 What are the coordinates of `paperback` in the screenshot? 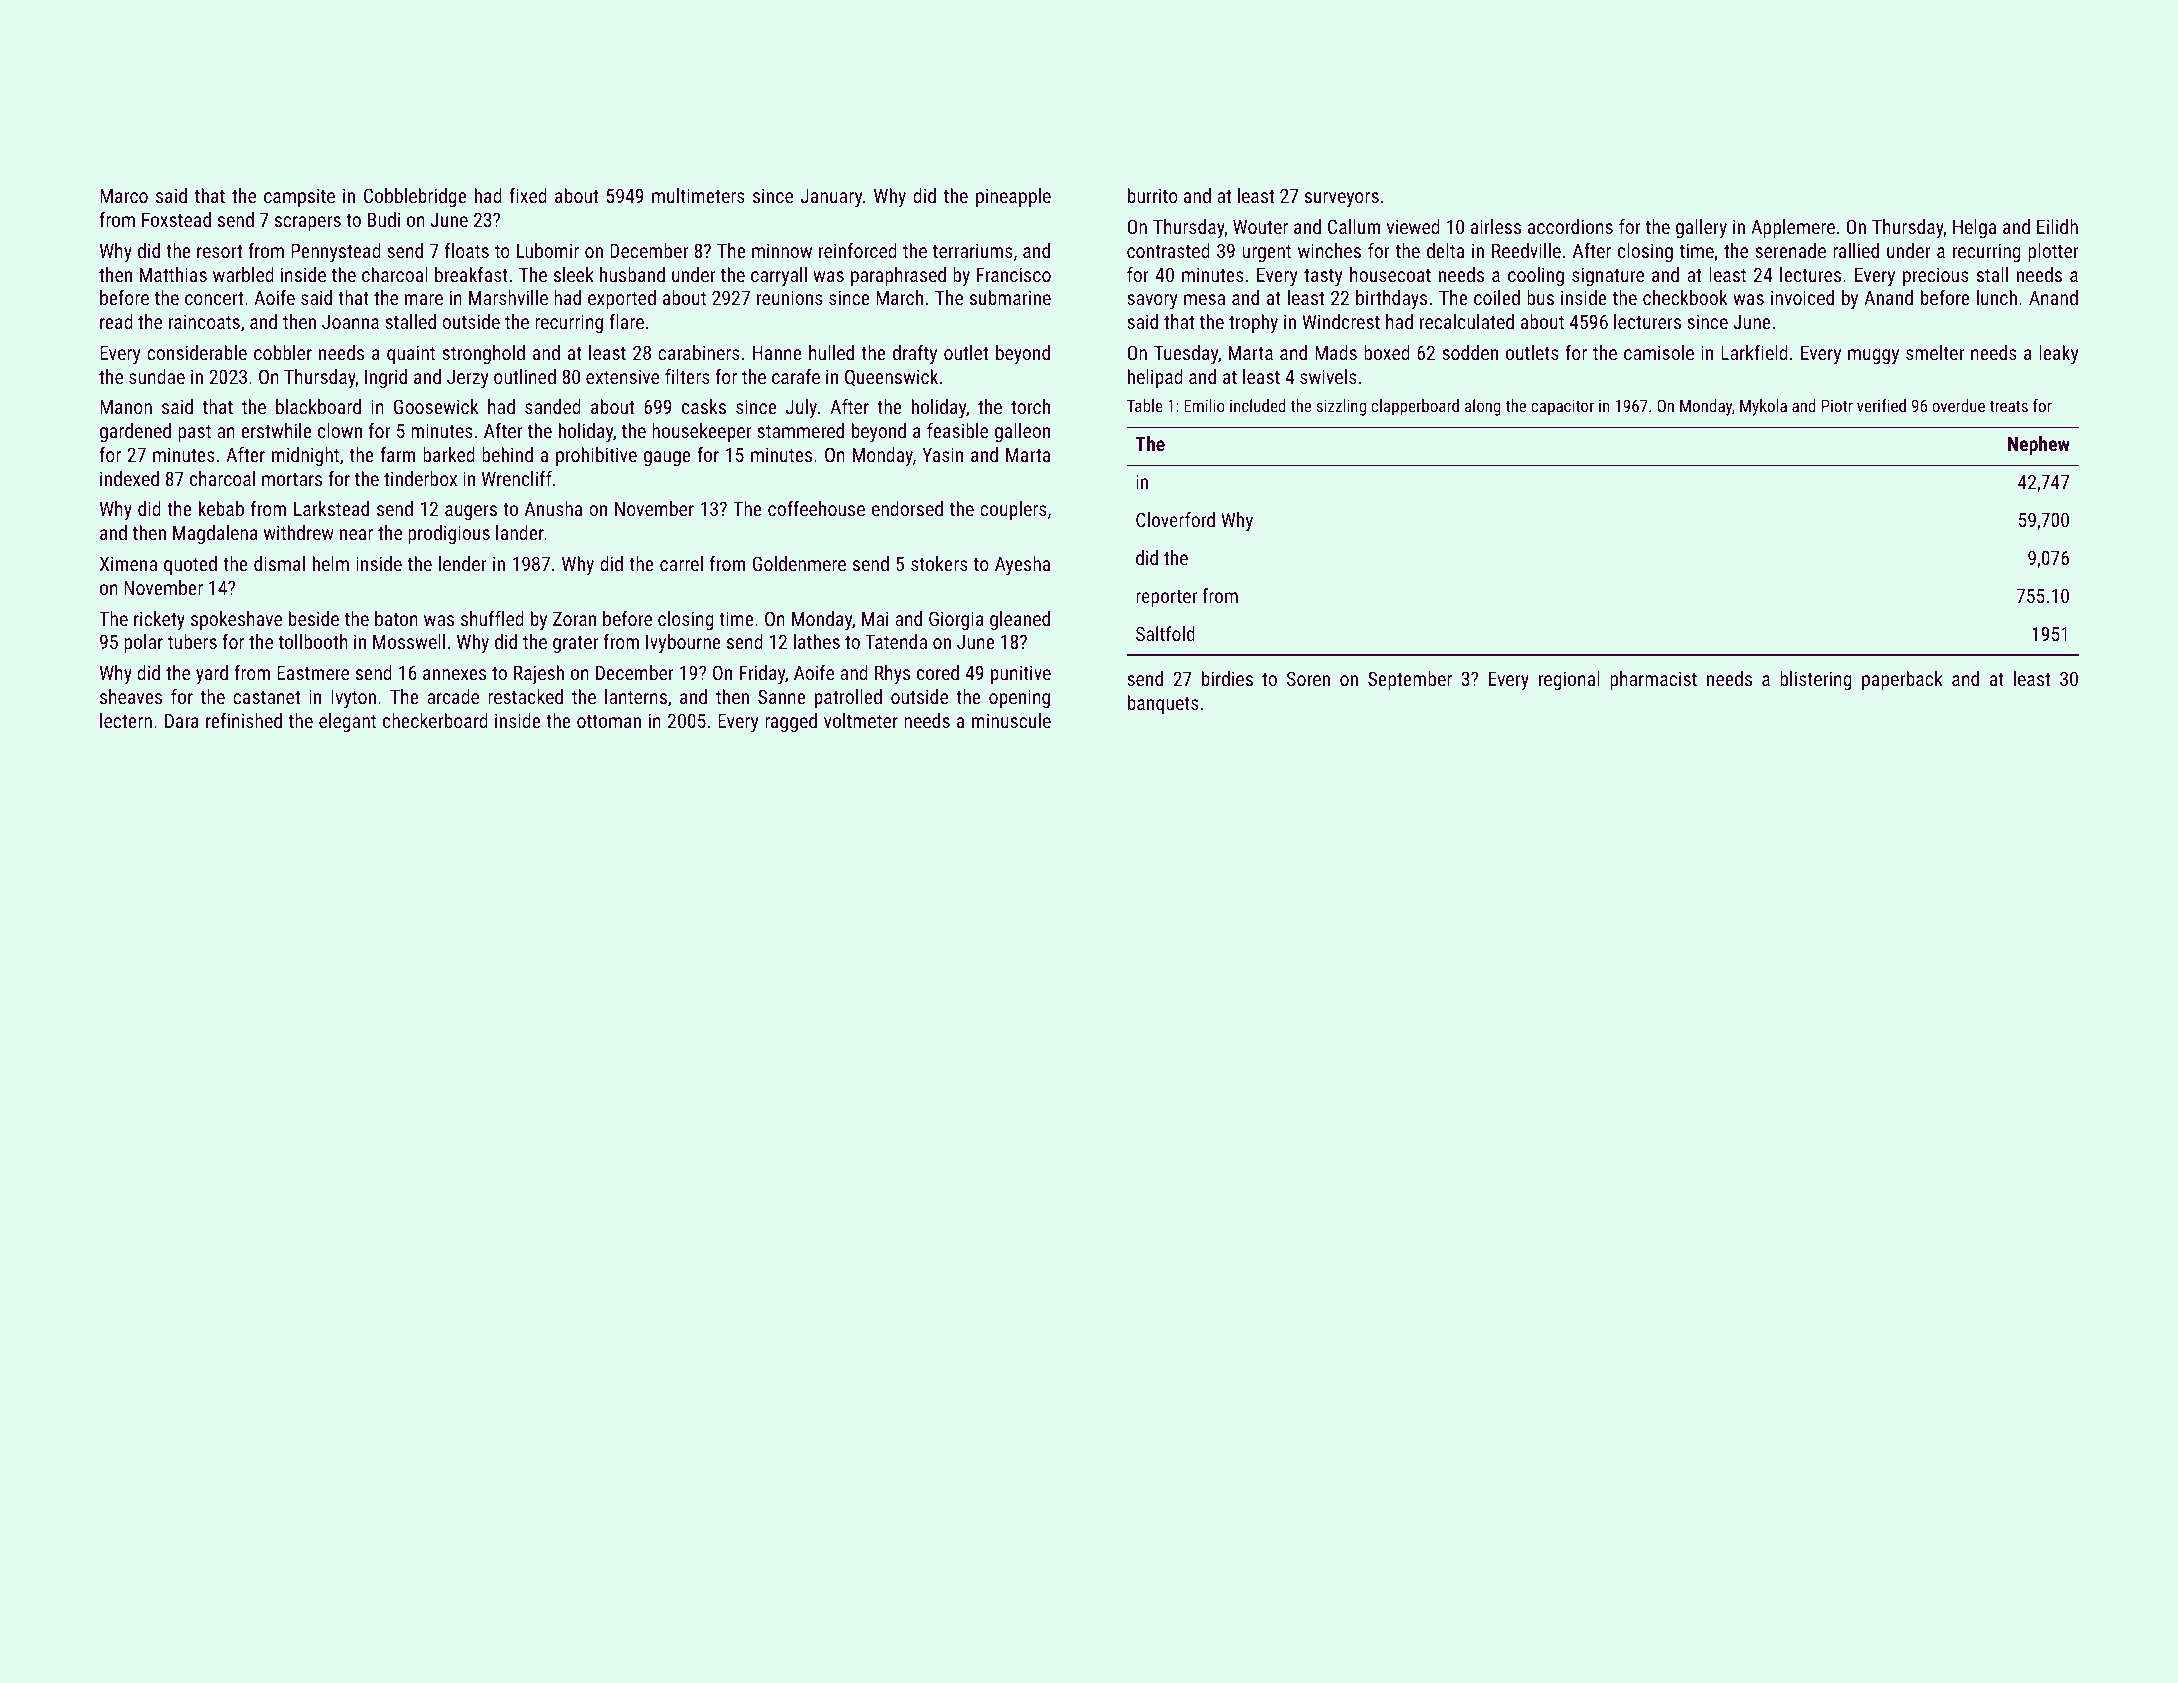 It's located at (1902, 680).
